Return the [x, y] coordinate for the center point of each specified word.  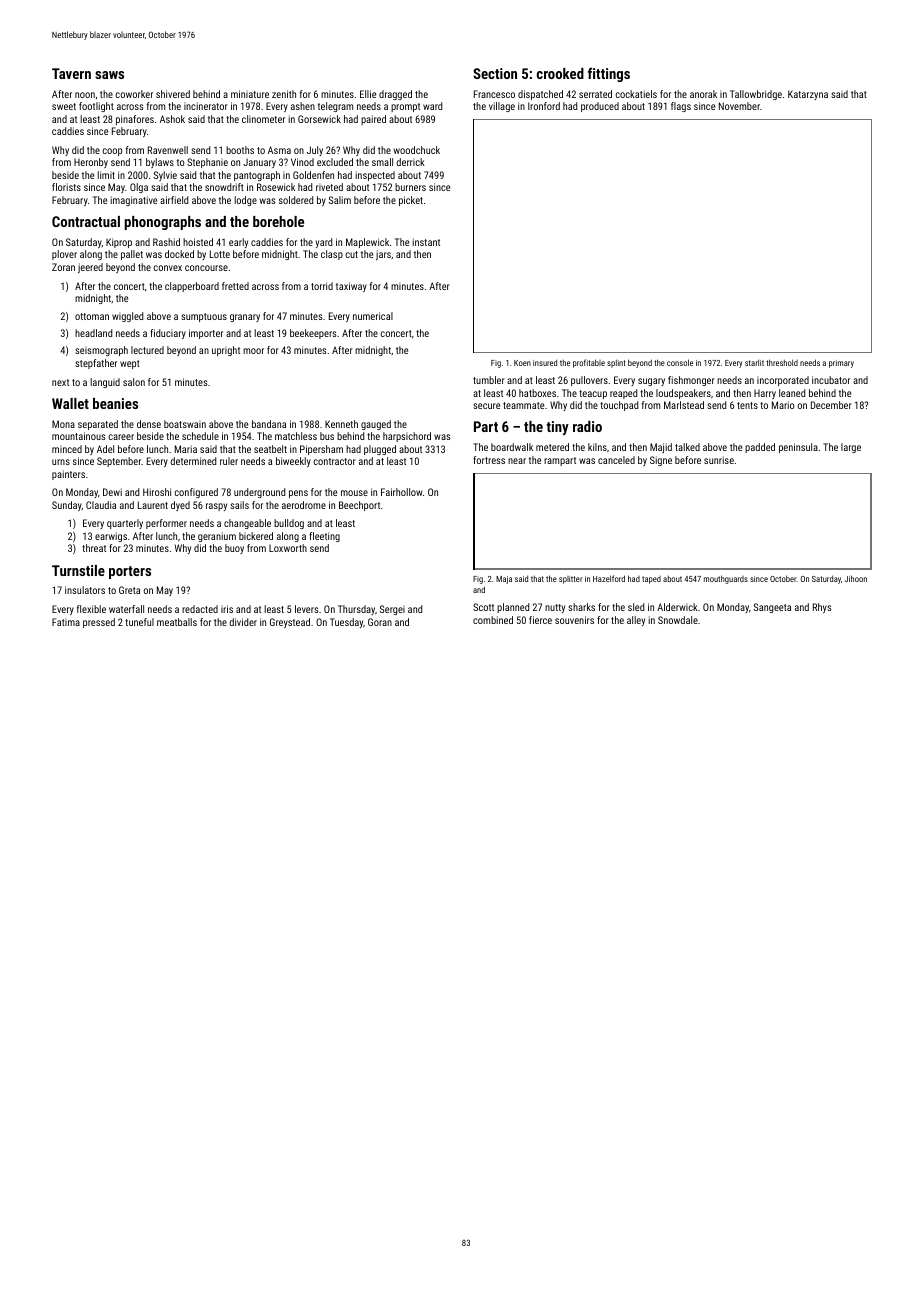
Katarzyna [808, 95]
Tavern [71, 73]
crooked [560, 73]
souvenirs [574, 620]
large [851, 448]
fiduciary [168, 334]
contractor [334, 461]
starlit [754, 362]
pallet [132, 255]
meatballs [177, 622]
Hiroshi [157, 492]
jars [383, 255]
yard [323, 243]
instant [426, 242]
